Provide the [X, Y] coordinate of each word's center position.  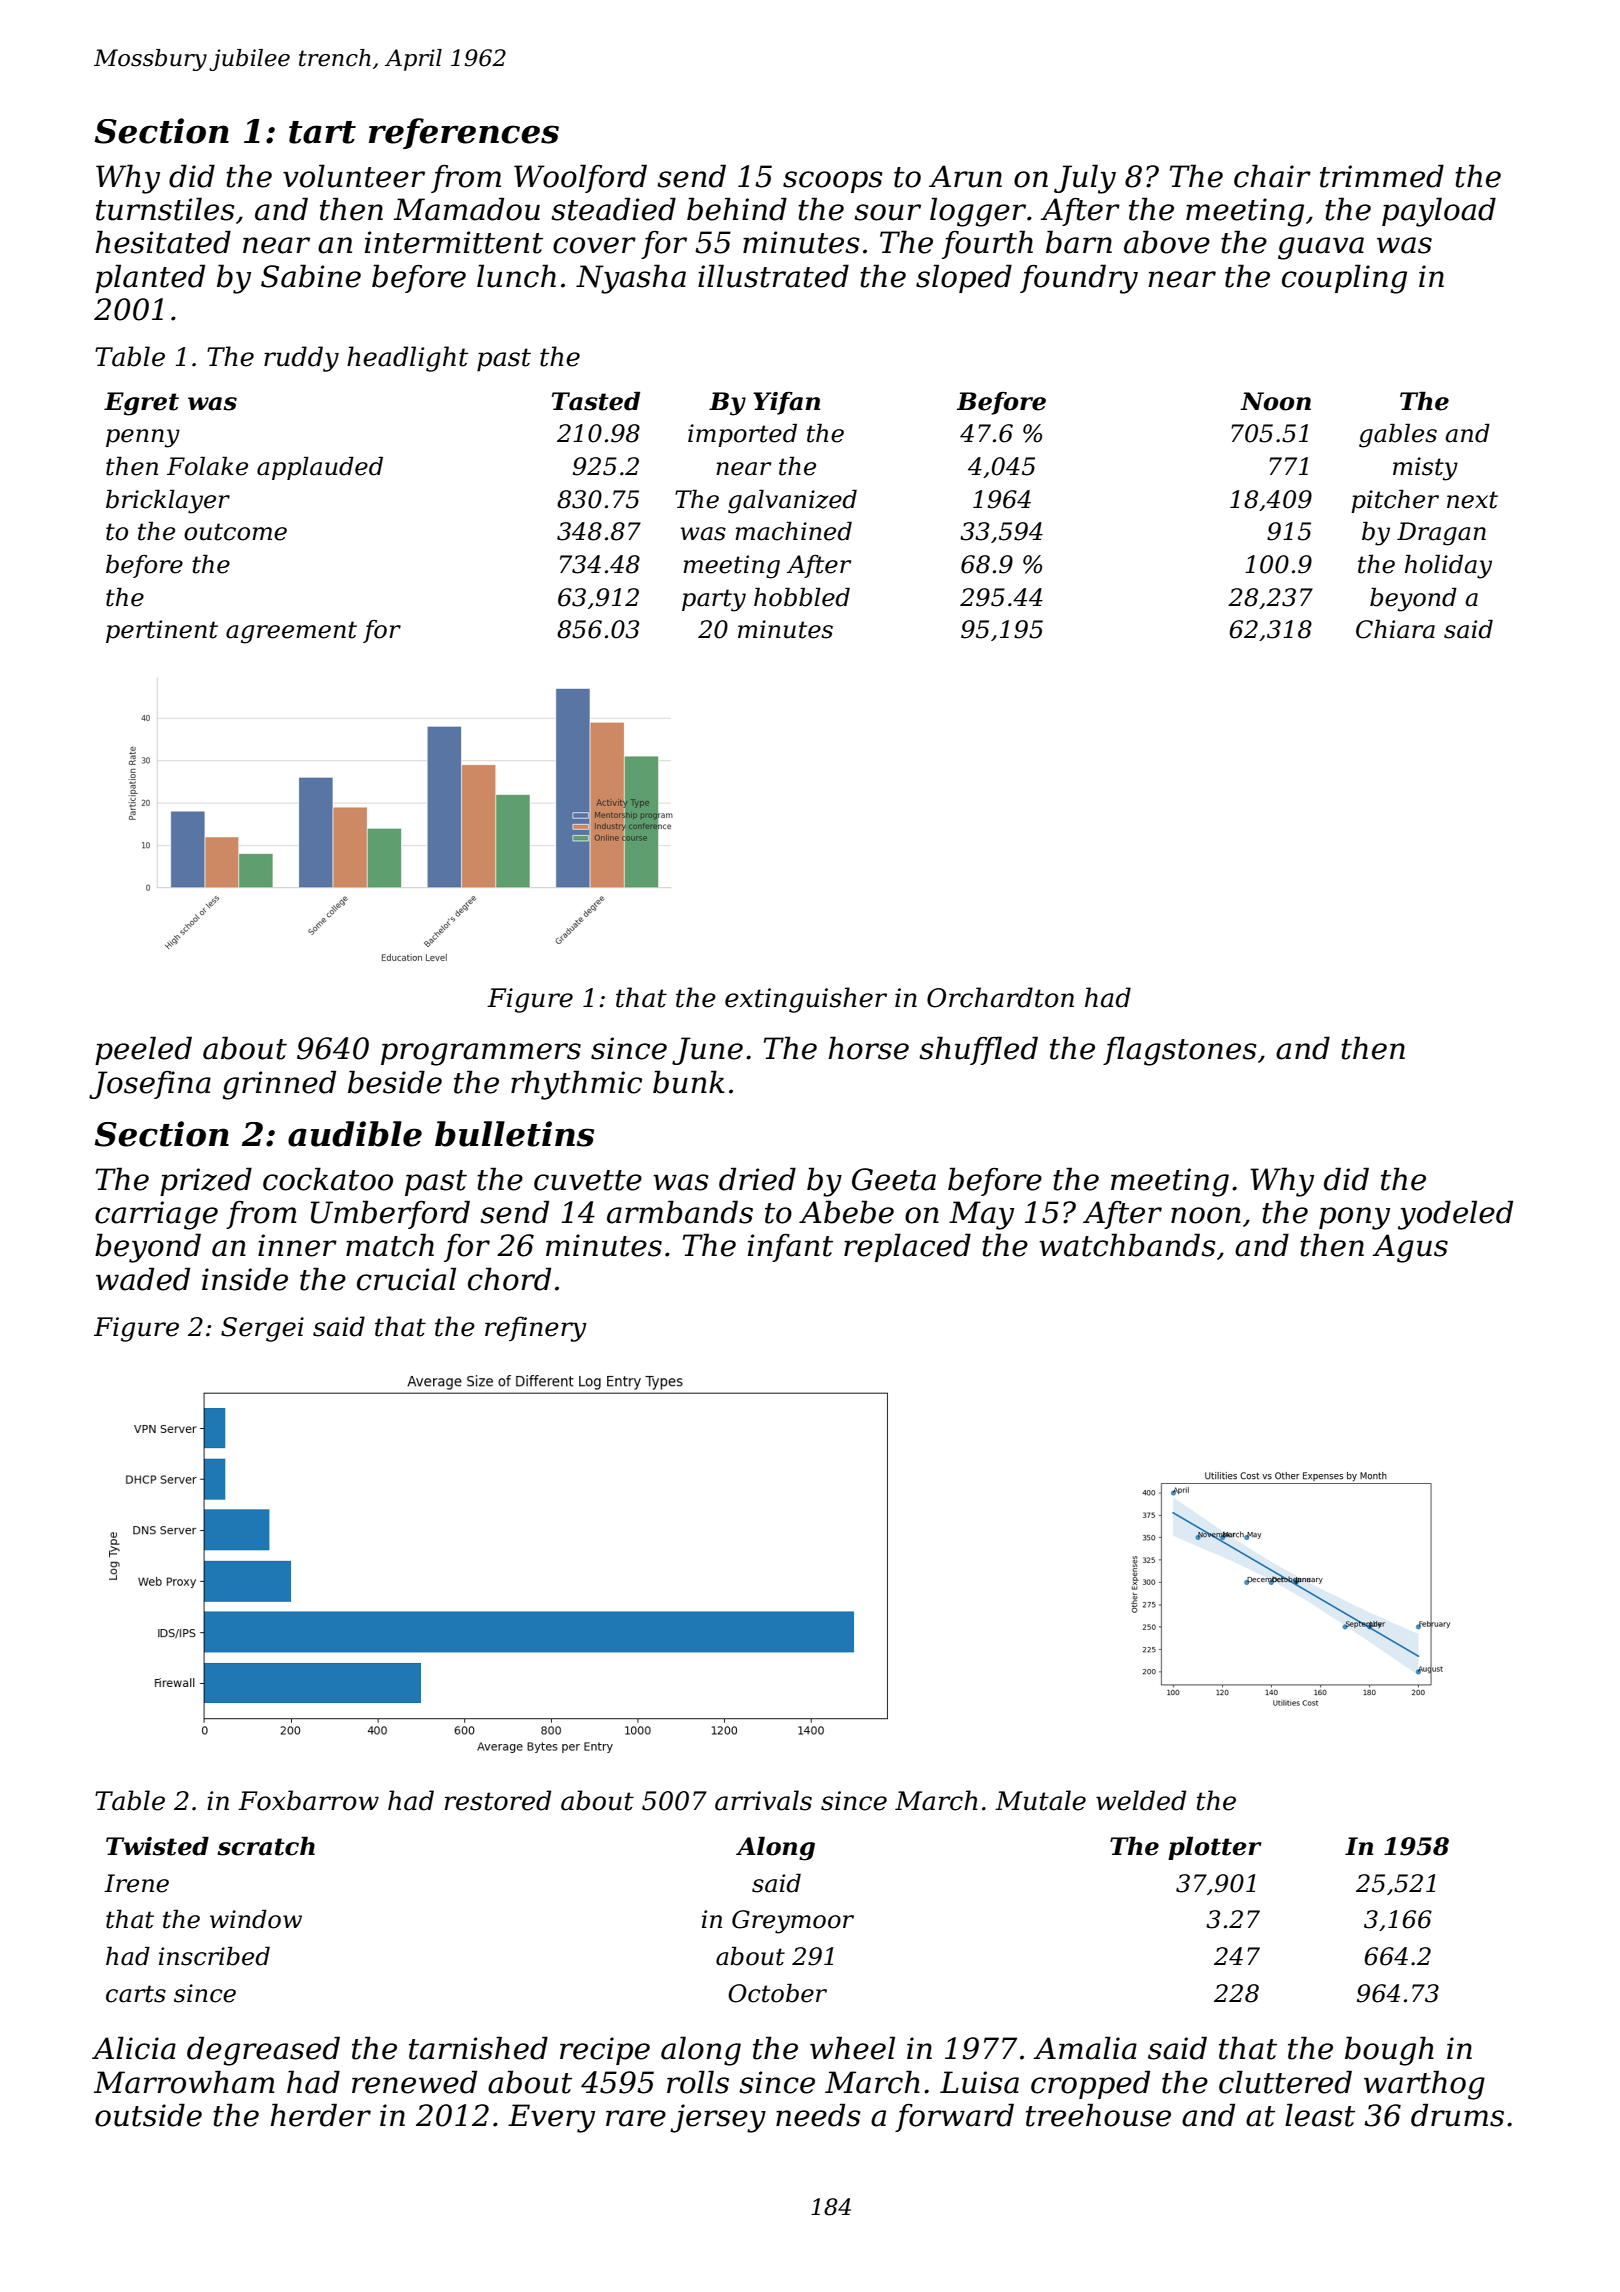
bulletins [514, 1134]
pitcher [1395, 501]
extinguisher [806, 1000]
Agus [1410, 1248]
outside [148, 2115]
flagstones [1180, 1051]
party [714, 600]
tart [322, 132]
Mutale [1040, 1800]
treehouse [1098, 2115]
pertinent [162, 631]
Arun [965, 176]
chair [1272, 176]
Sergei [262, 1329]
